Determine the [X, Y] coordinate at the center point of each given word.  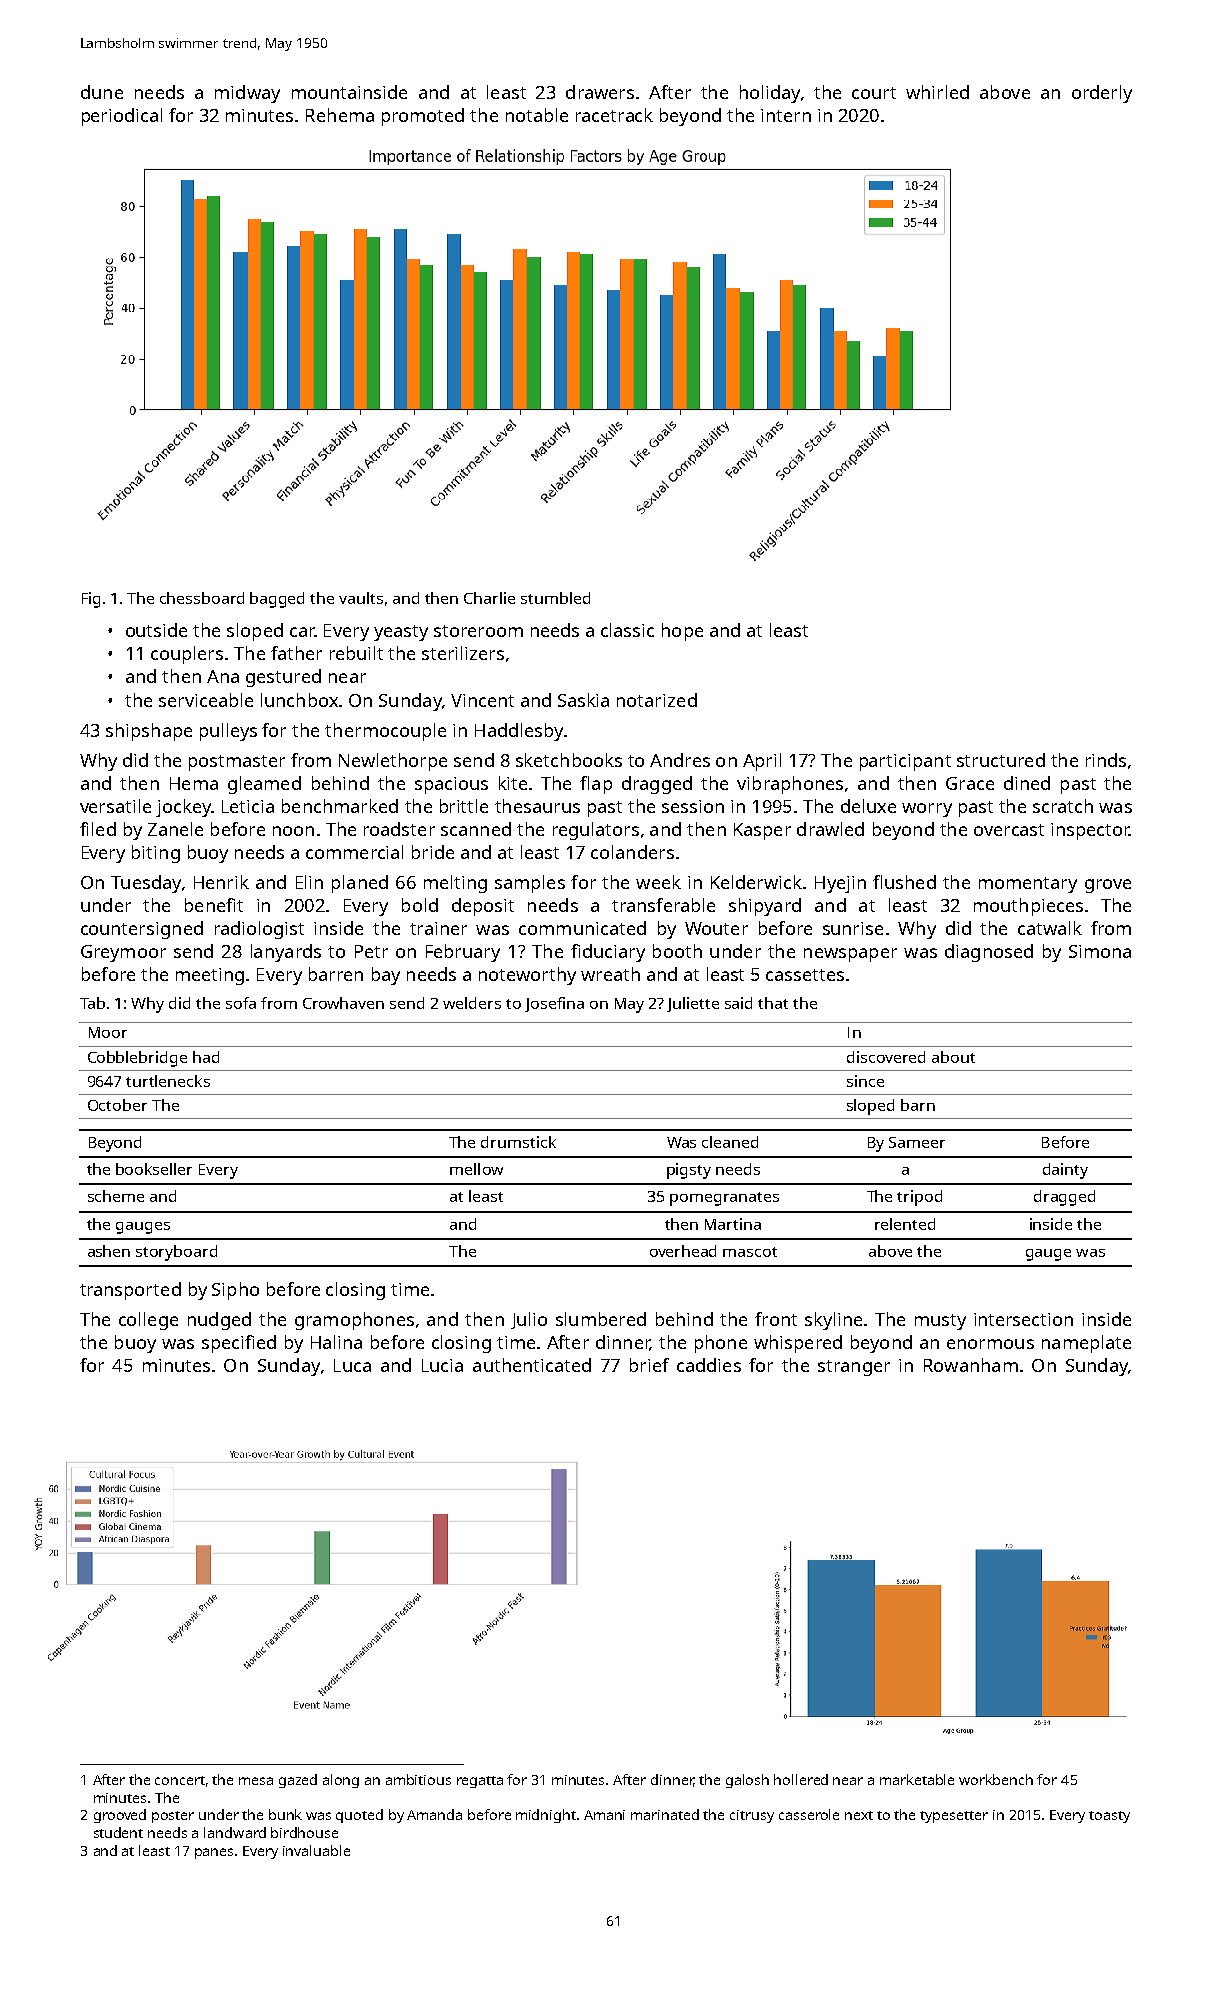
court [874, 93]
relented [905, 1224]
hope [682, 632]
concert [180, 1780]
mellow [476, 1169]
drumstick [518, 1142]
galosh [747, 1781]
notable [537, 115]
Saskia [583, 700]
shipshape [149, 732]
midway [247, 94]
